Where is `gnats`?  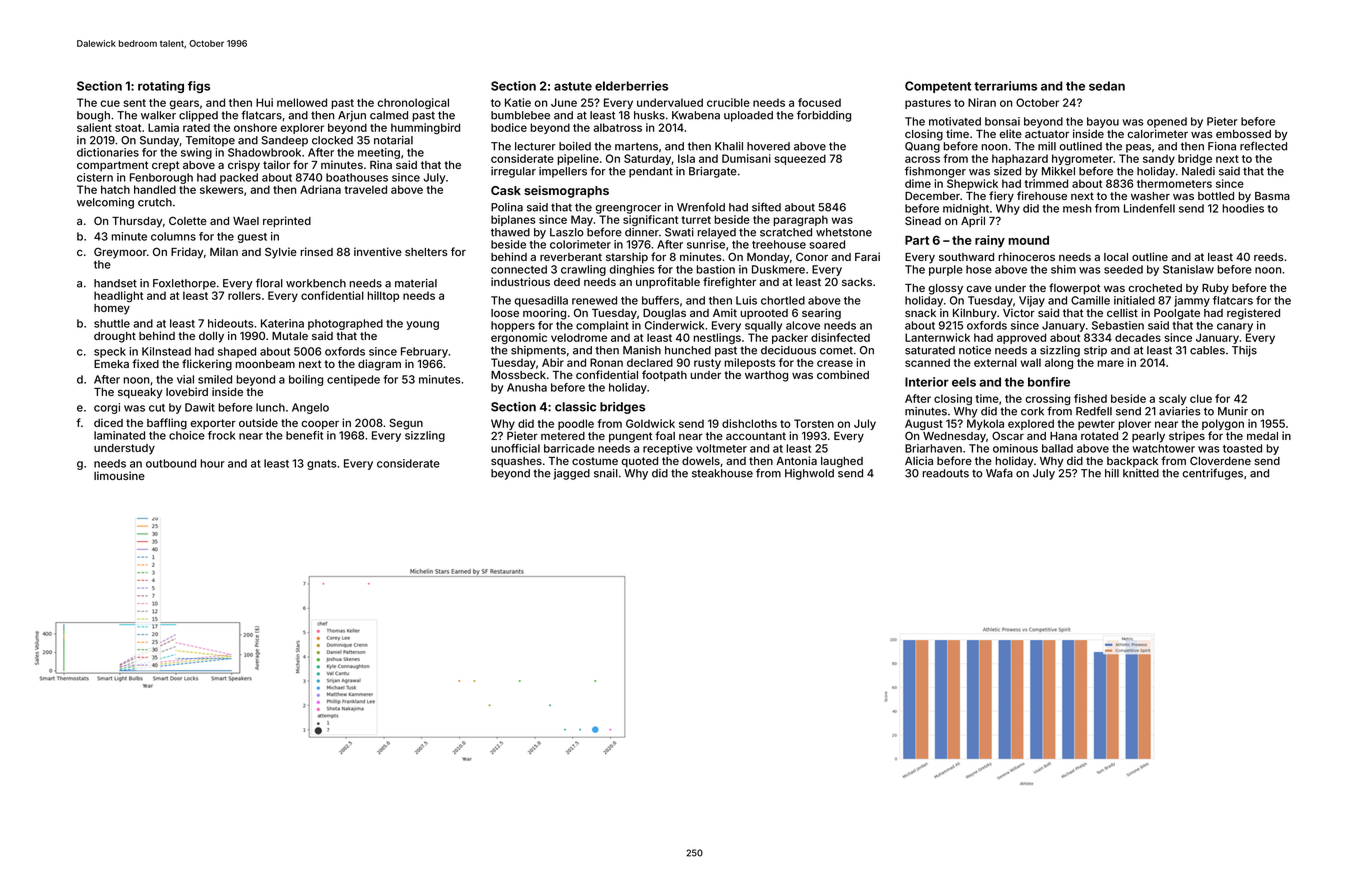 gnats is located at coordinates (322, 465).
